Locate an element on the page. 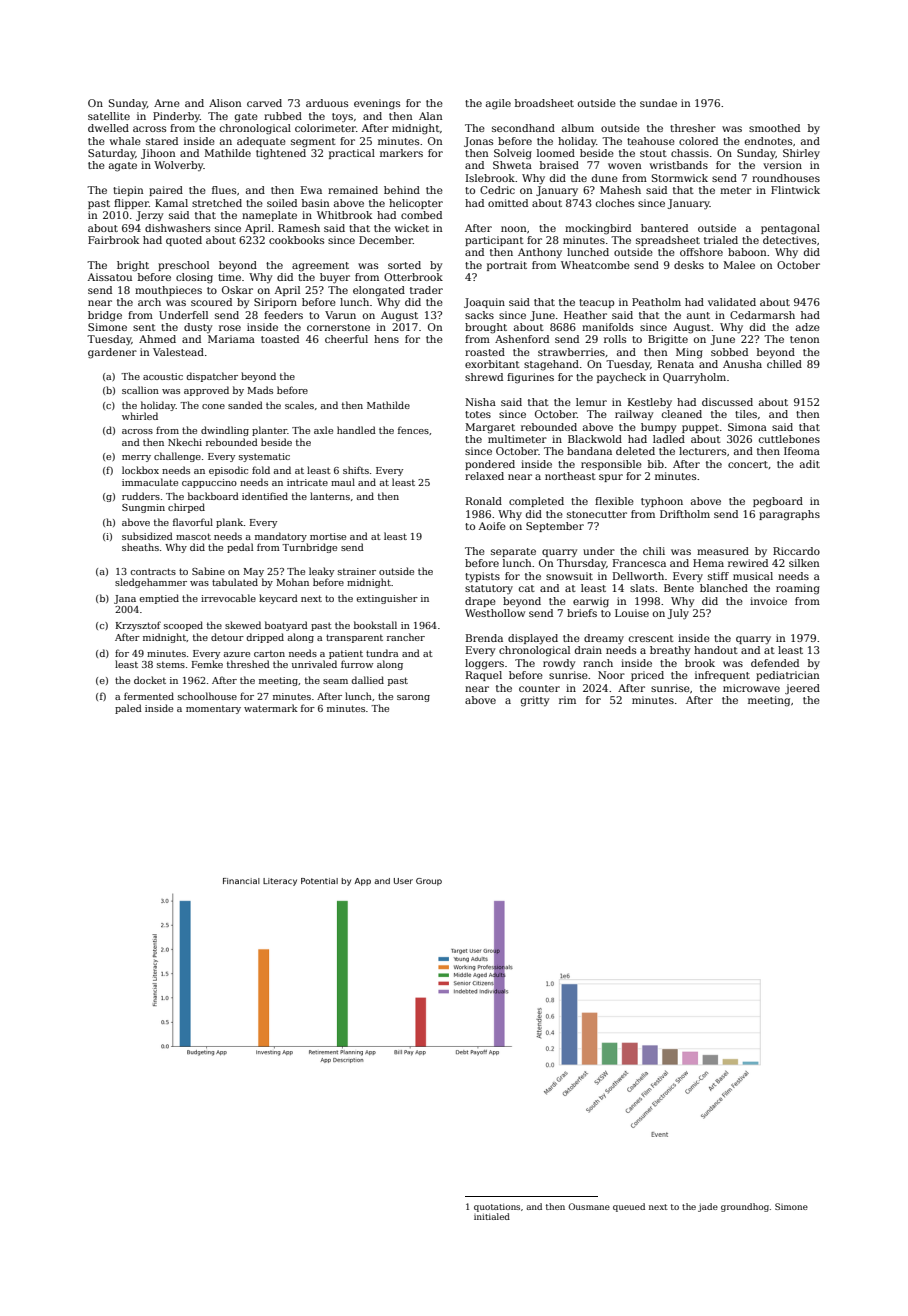 The width and height of the document is (908, 1316). Siriporn is located at coordinates (275, 303).
